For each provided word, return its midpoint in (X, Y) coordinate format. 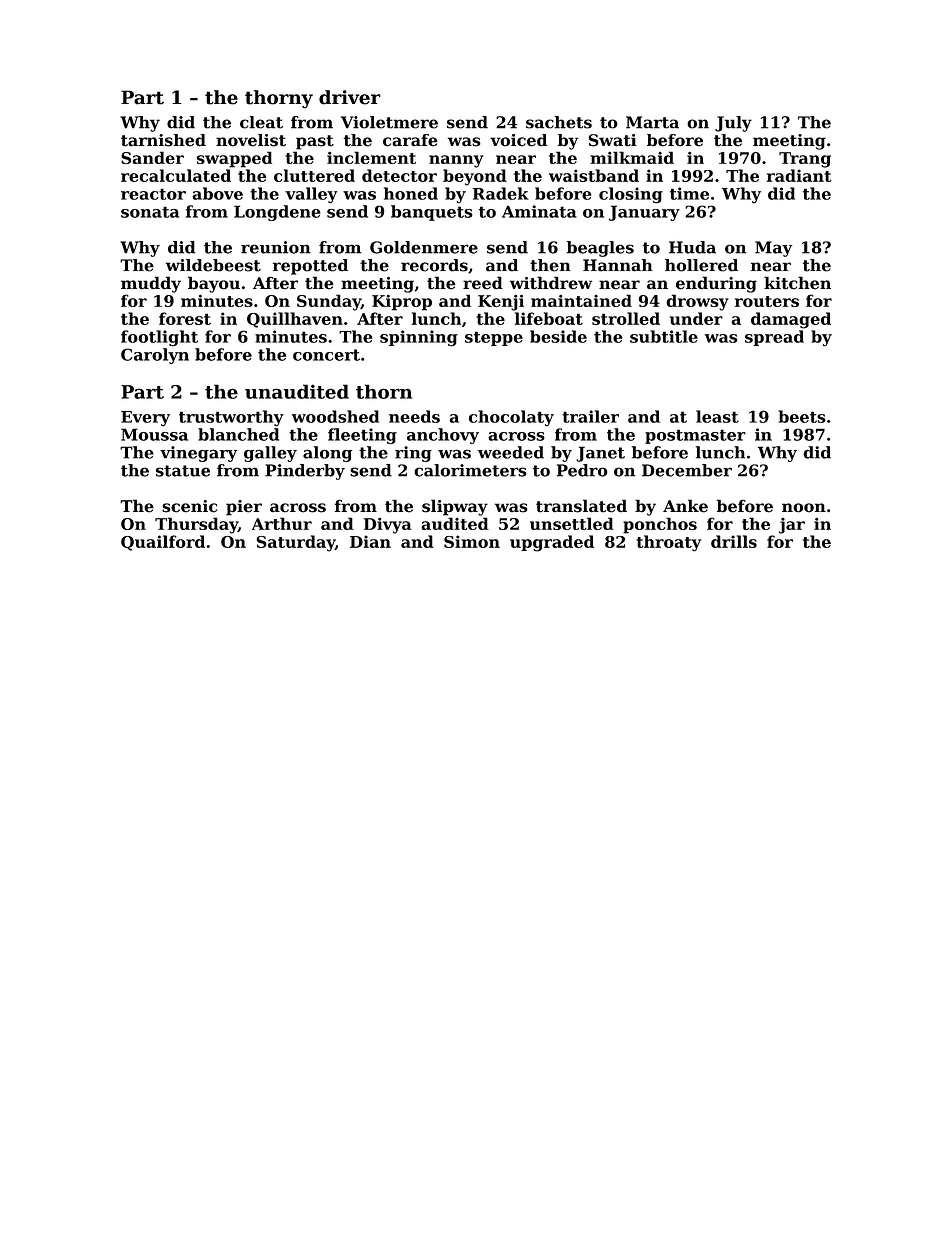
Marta (652, 122)
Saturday (295, 543)
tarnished (163, 140)
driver (350, 97)
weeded (511, 452)
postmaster (695, 436)
